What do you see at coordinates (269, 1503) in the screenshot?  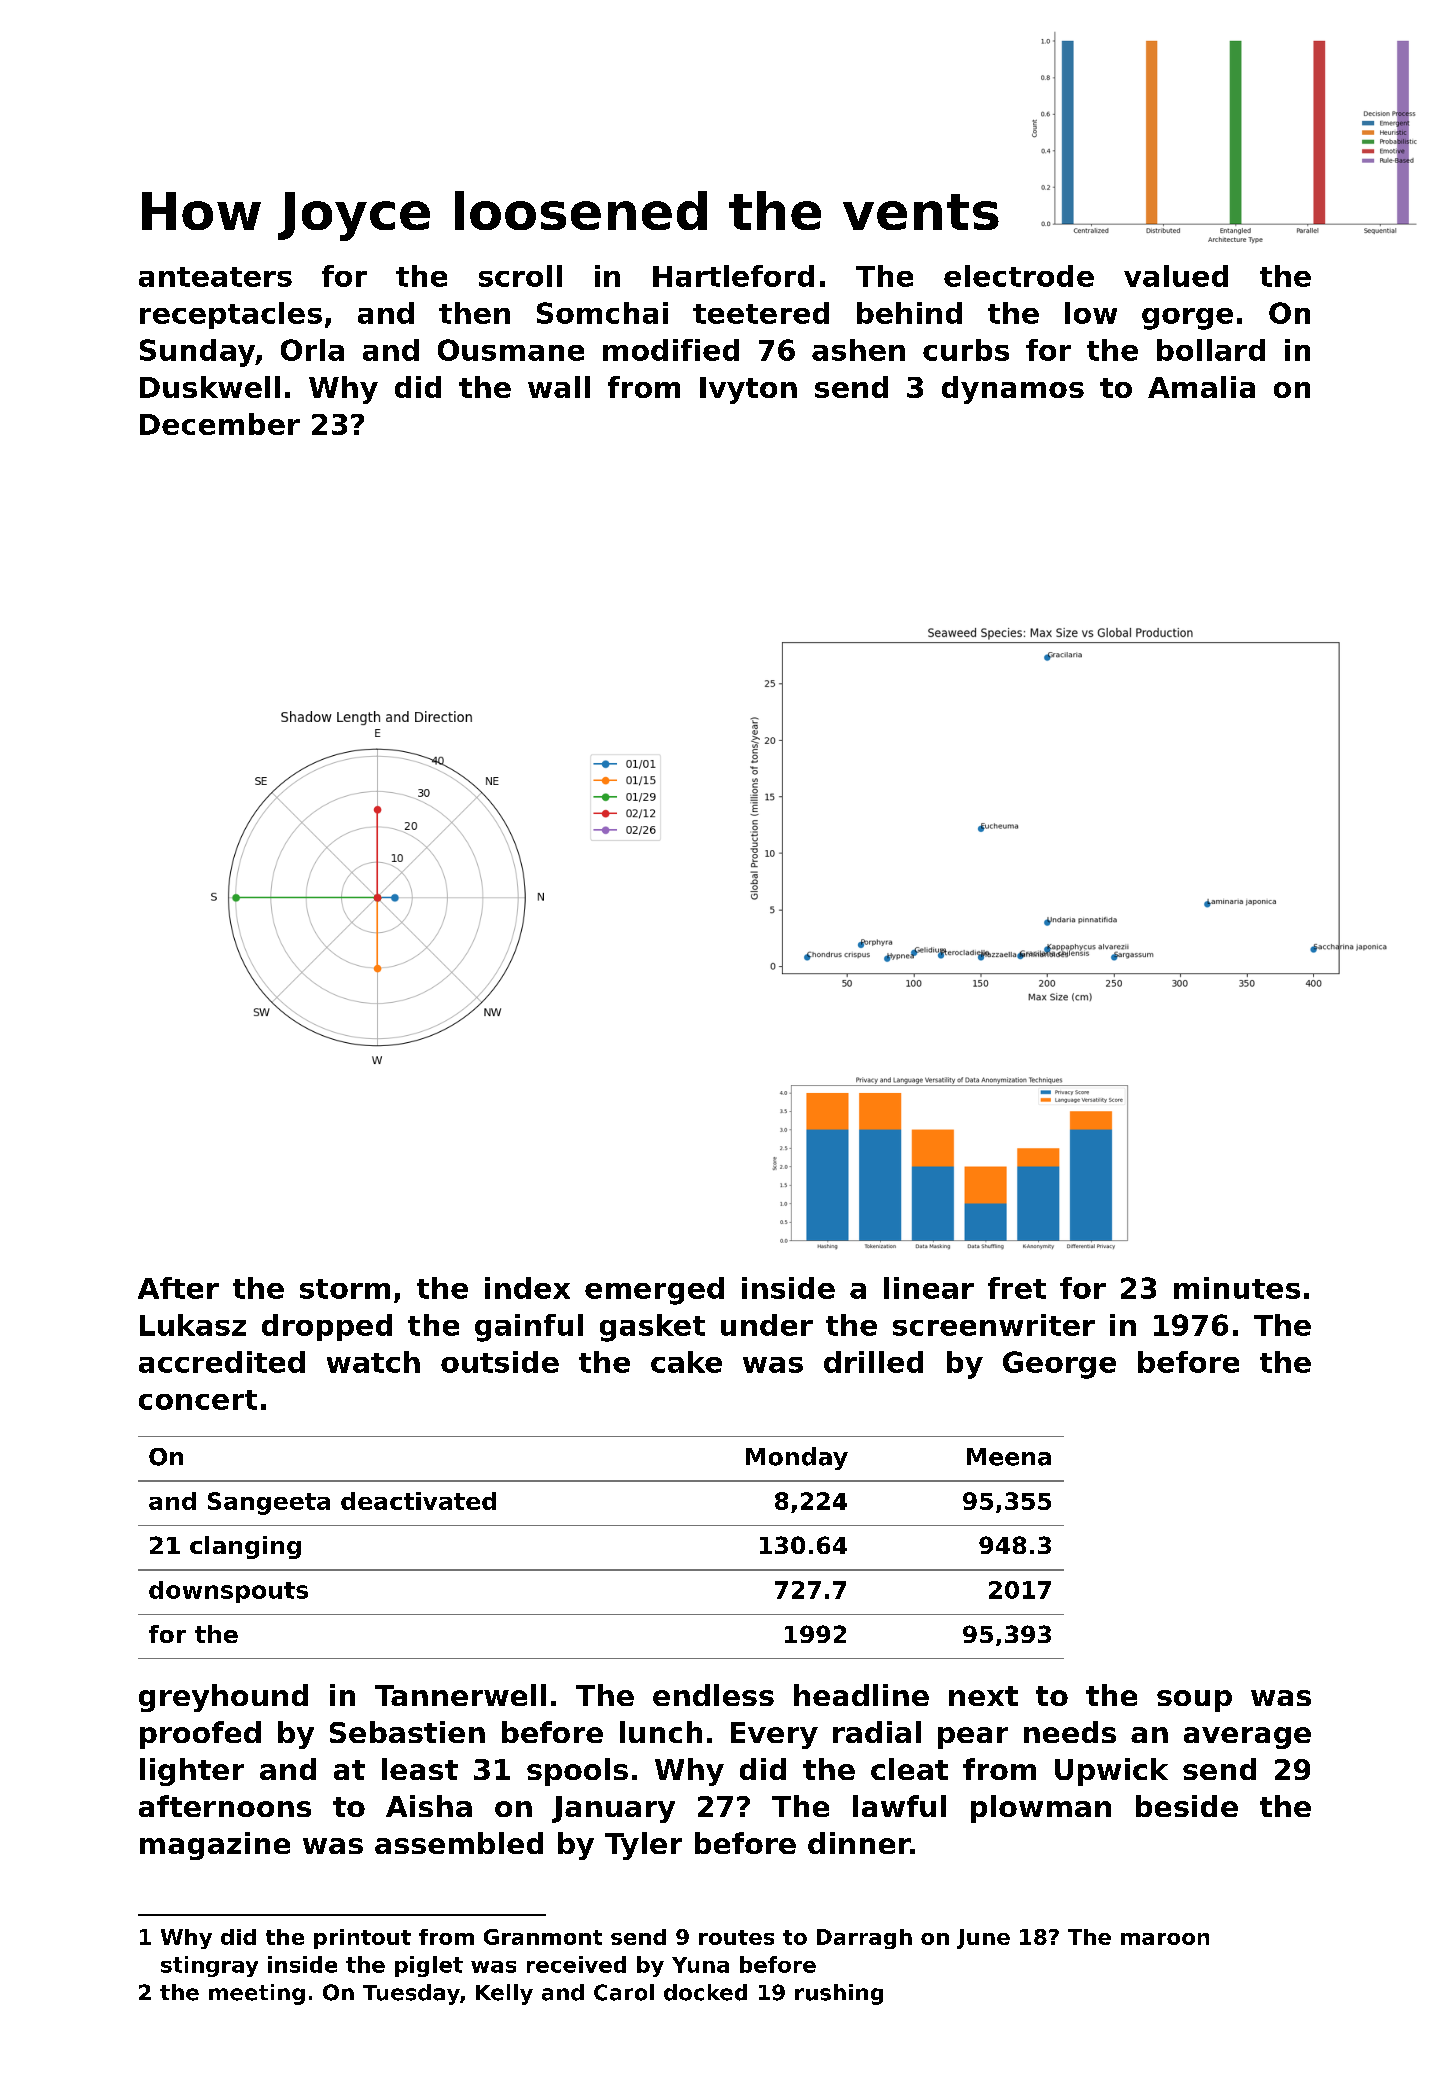 I see `Sangeeta` at bounding box center [269, 1503].
